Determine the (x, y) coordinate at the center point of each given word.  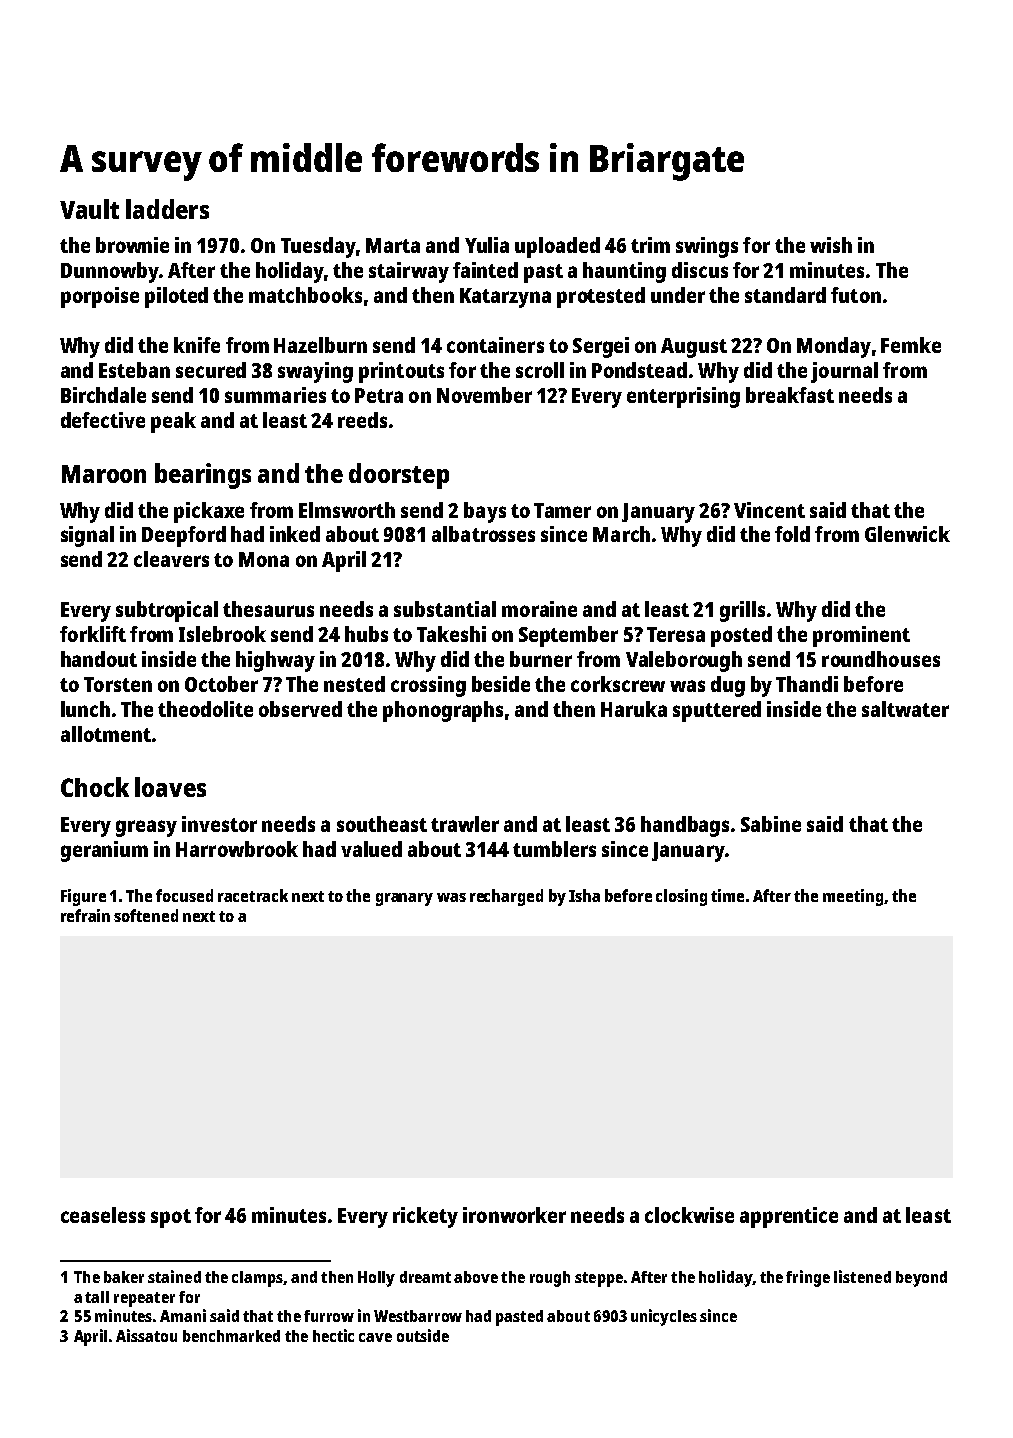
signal (87, 536)
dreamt (425, 1277)
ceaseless (103, 1215)
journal (844, 372)
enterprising (683, 397)
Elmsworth (347, 510)
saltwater (905, 709)
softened (146, 915)
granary (404, 899)
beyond (921, 1279)
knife (197, 345)
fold (792, 534)
